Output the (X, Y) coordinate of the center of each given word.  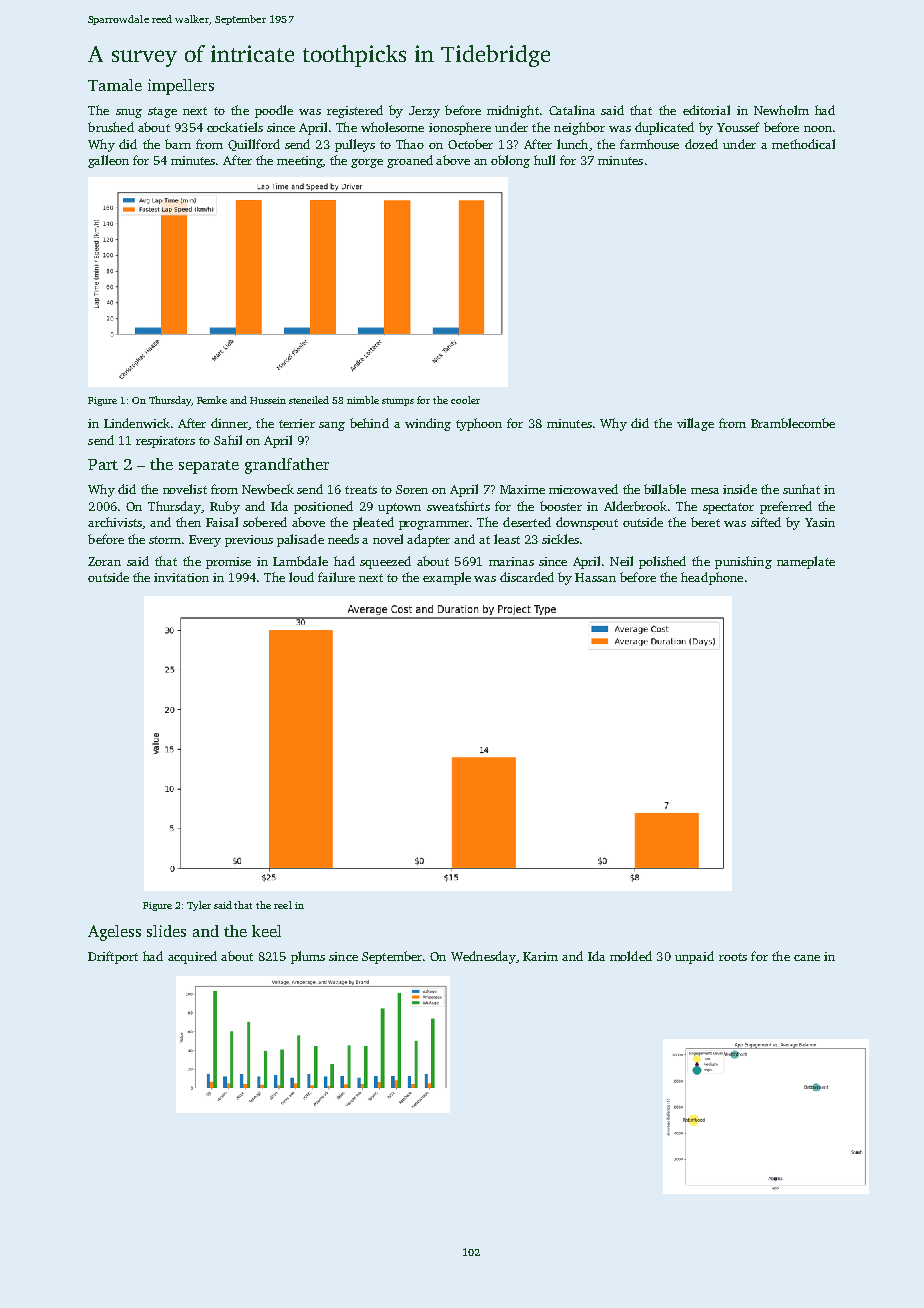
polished (662, 562)
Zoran (104, 561)
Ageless (114, 933)
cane (807, 958)
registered (355, 111)
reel (283, 905)
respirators (165, 442)
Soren (412, 489)
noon (818, 129)
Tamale (115, 85)
